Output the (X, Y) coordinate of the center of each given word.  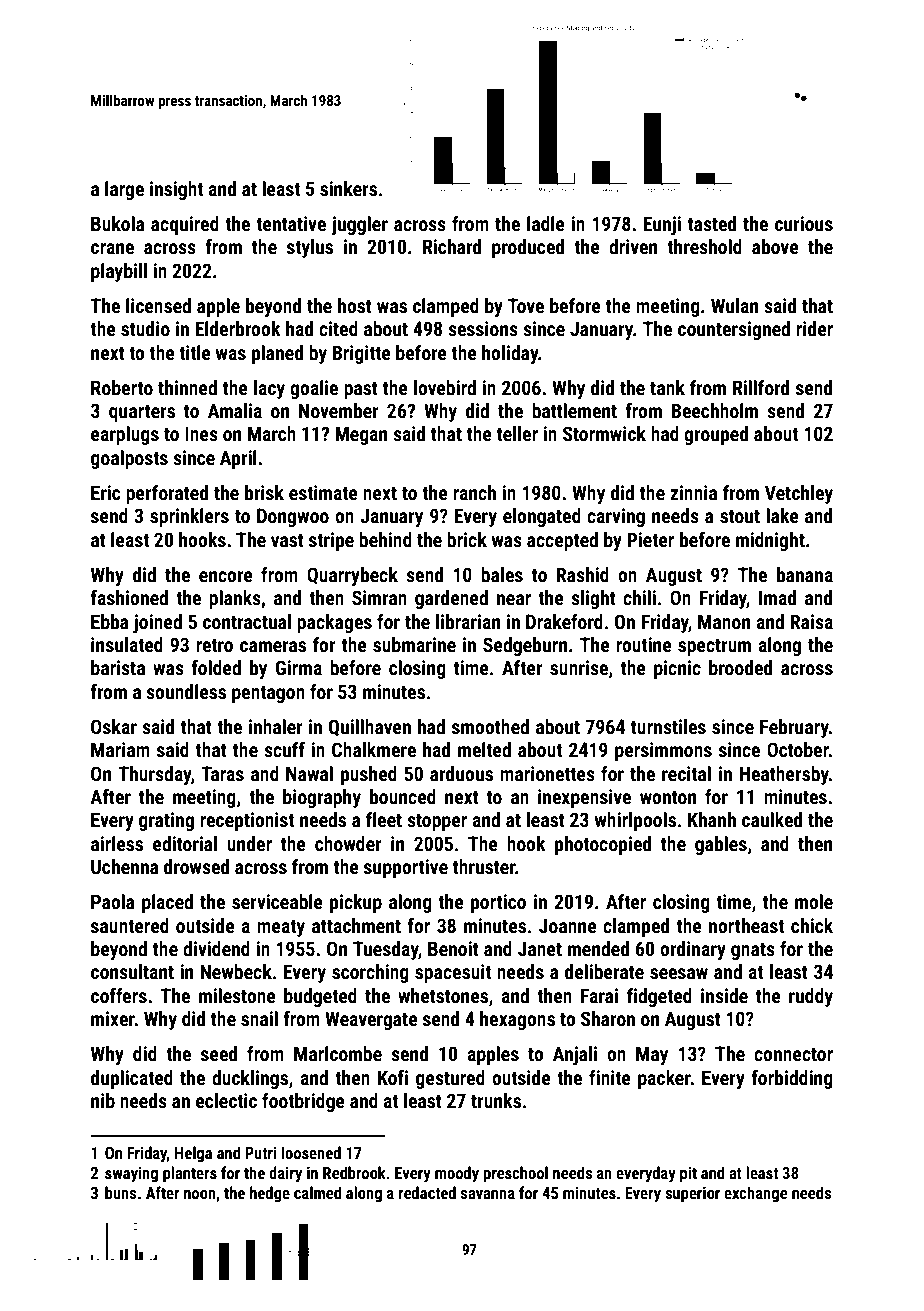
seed (219, 1053)
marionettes (547, 773)
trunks (496, 1100)
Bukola (118, 223)
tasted (712, 223)
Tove (526, 305)
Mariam (120, 749)
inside (724, 995)
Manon (724, 621)
